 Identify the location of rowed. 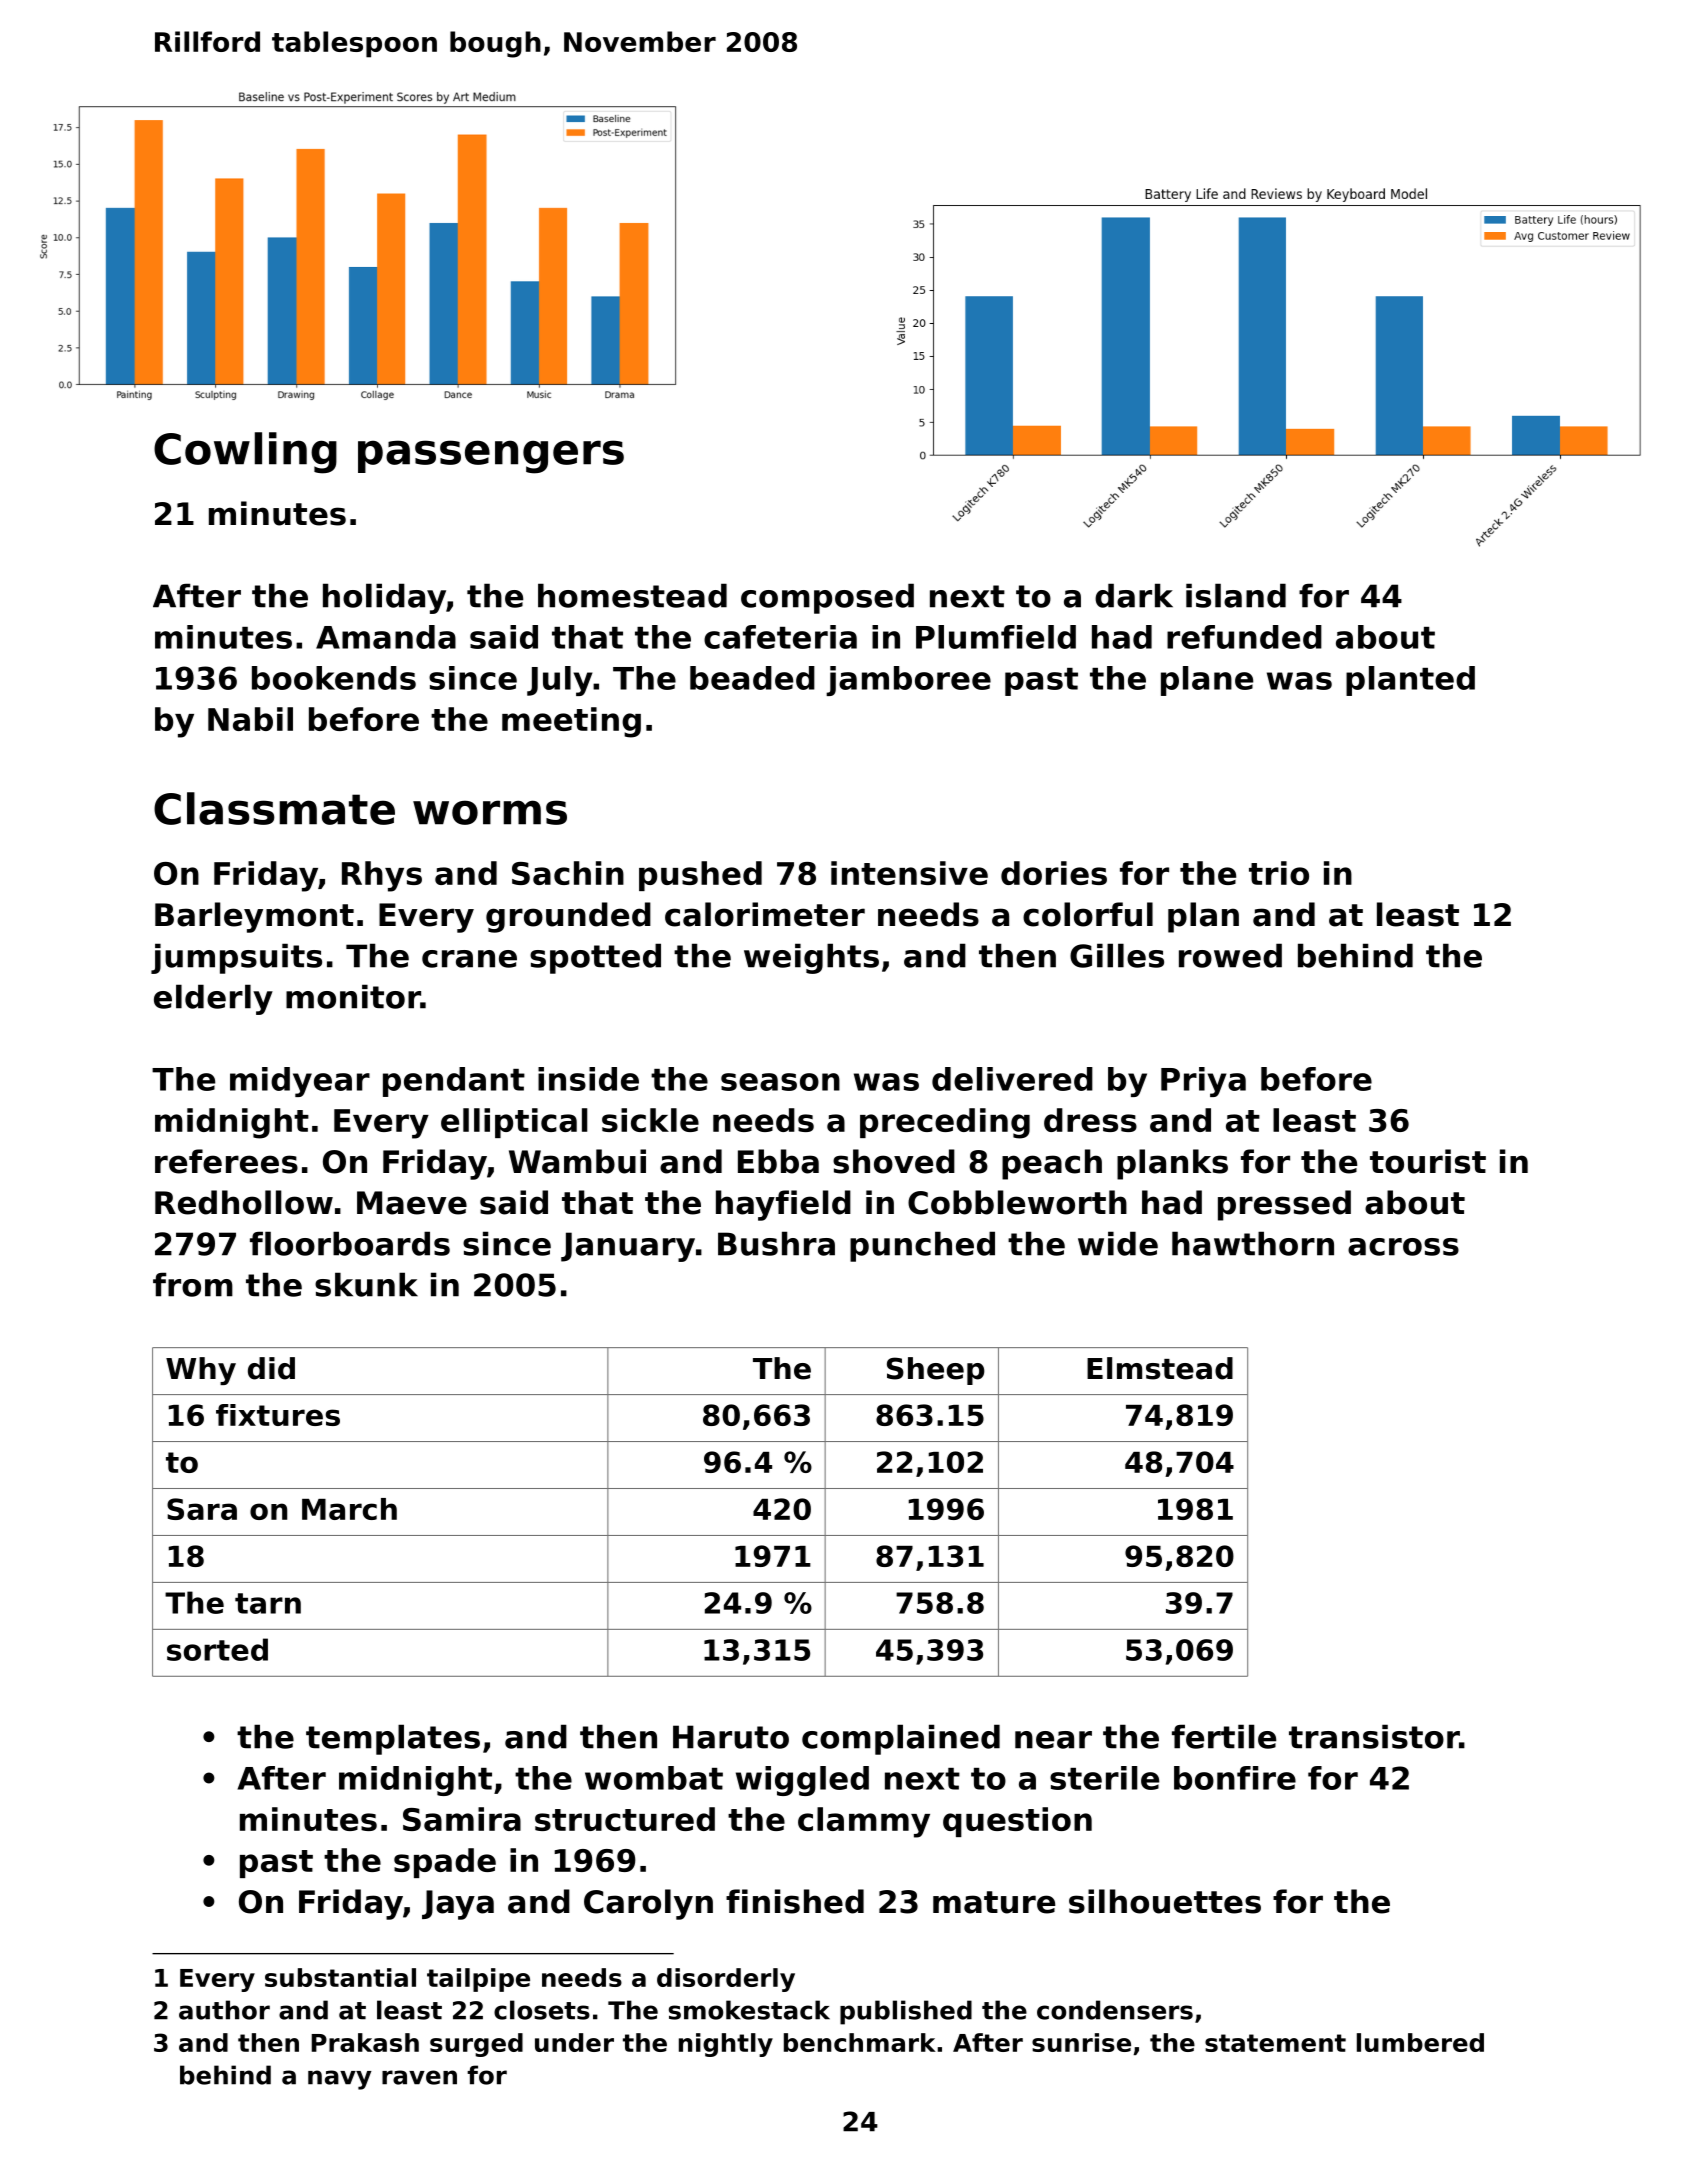
(1230, 955).
